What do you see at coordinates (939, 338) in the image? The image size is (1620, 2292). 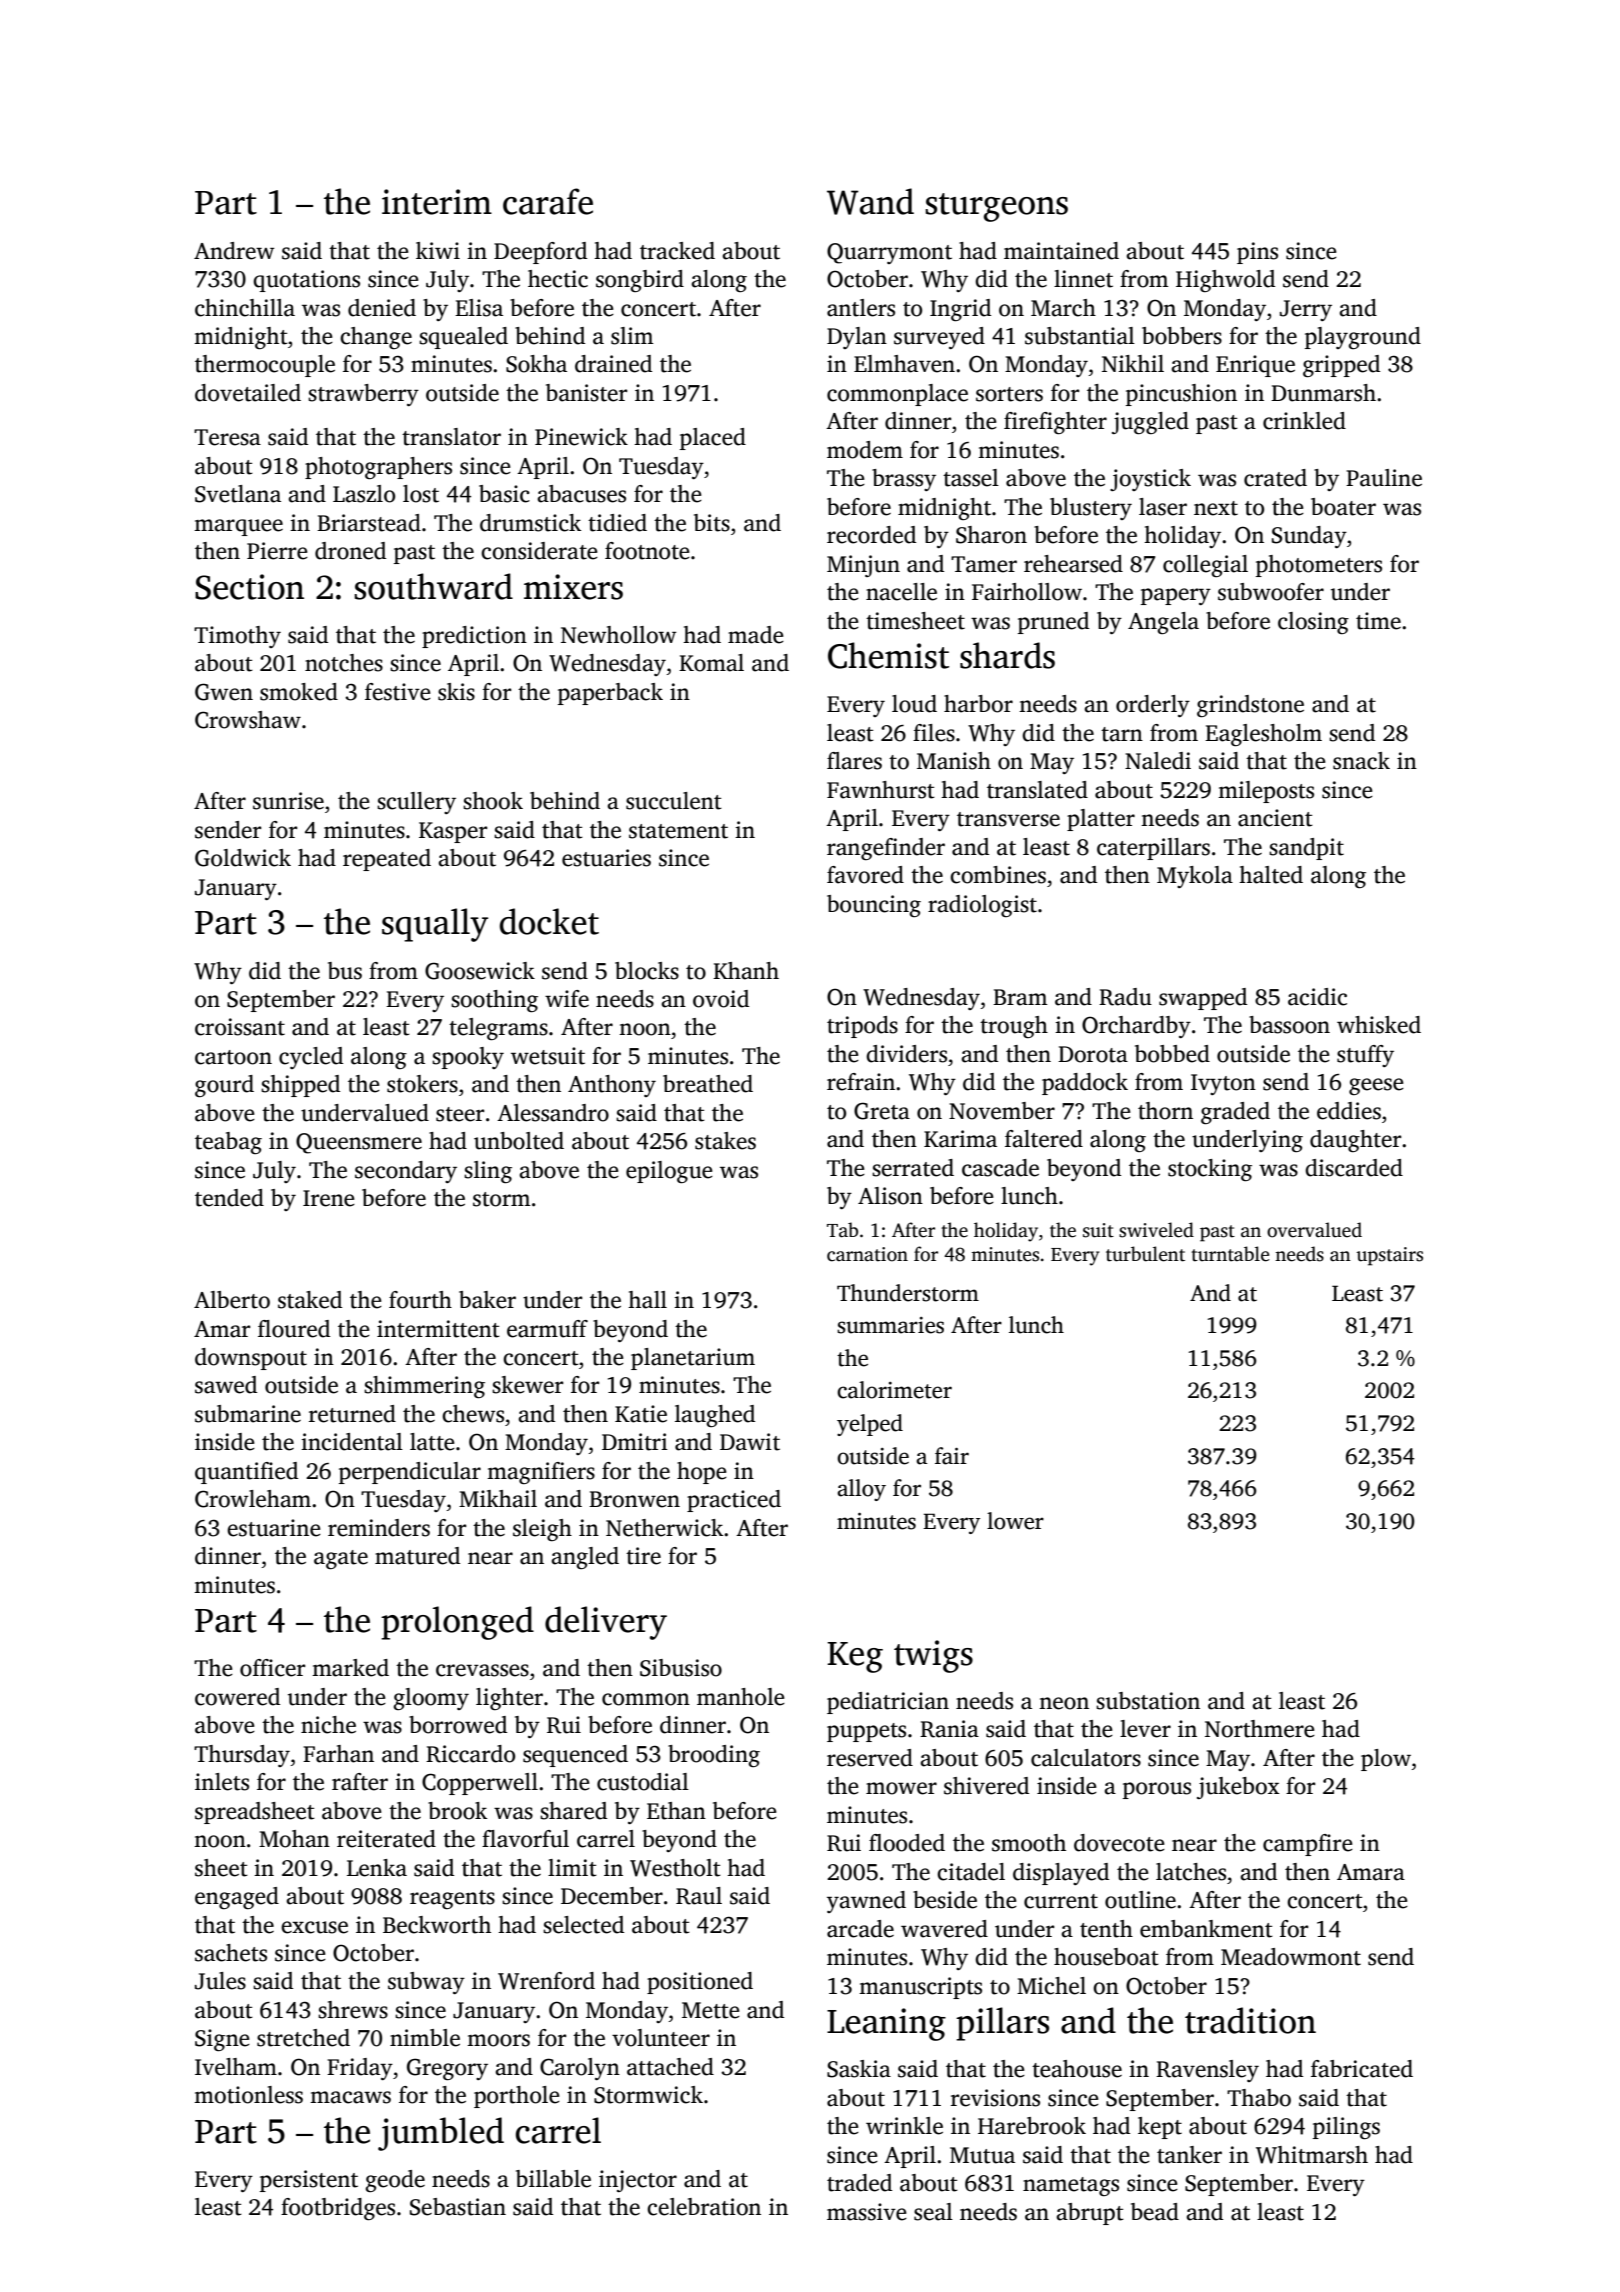 I see `surveyed` at bounding box center [939, 338].
